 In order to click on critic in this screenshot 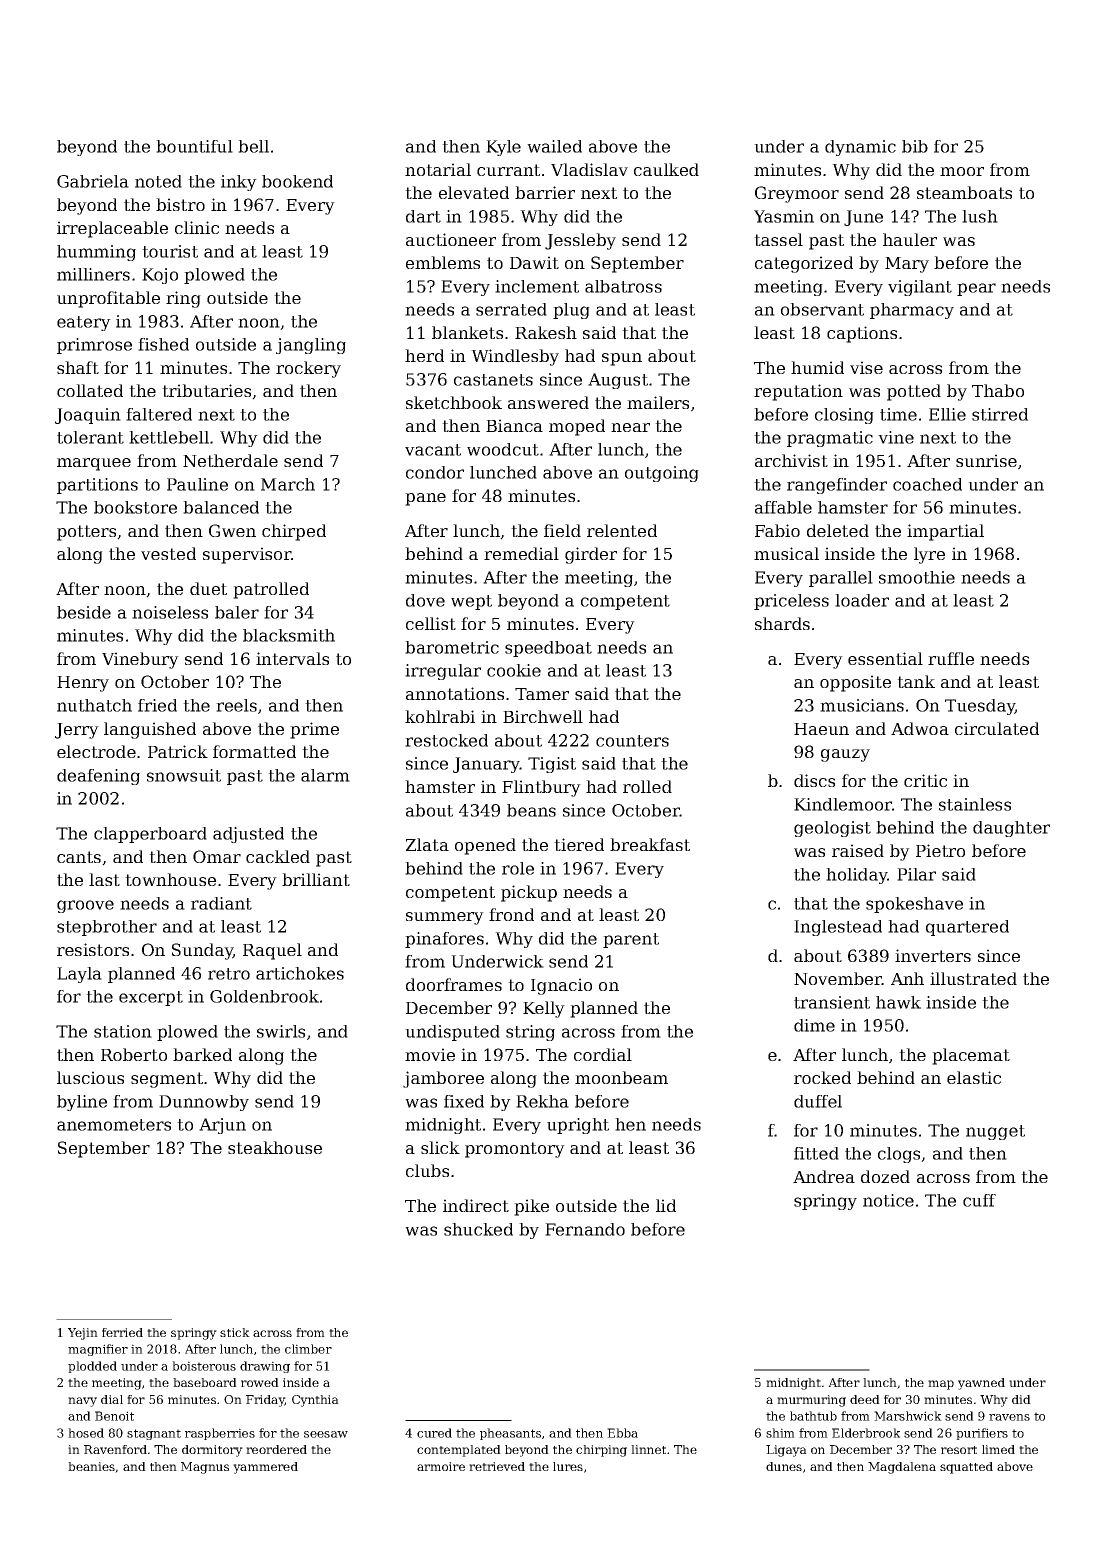, I will do `click(925, 780)`.
